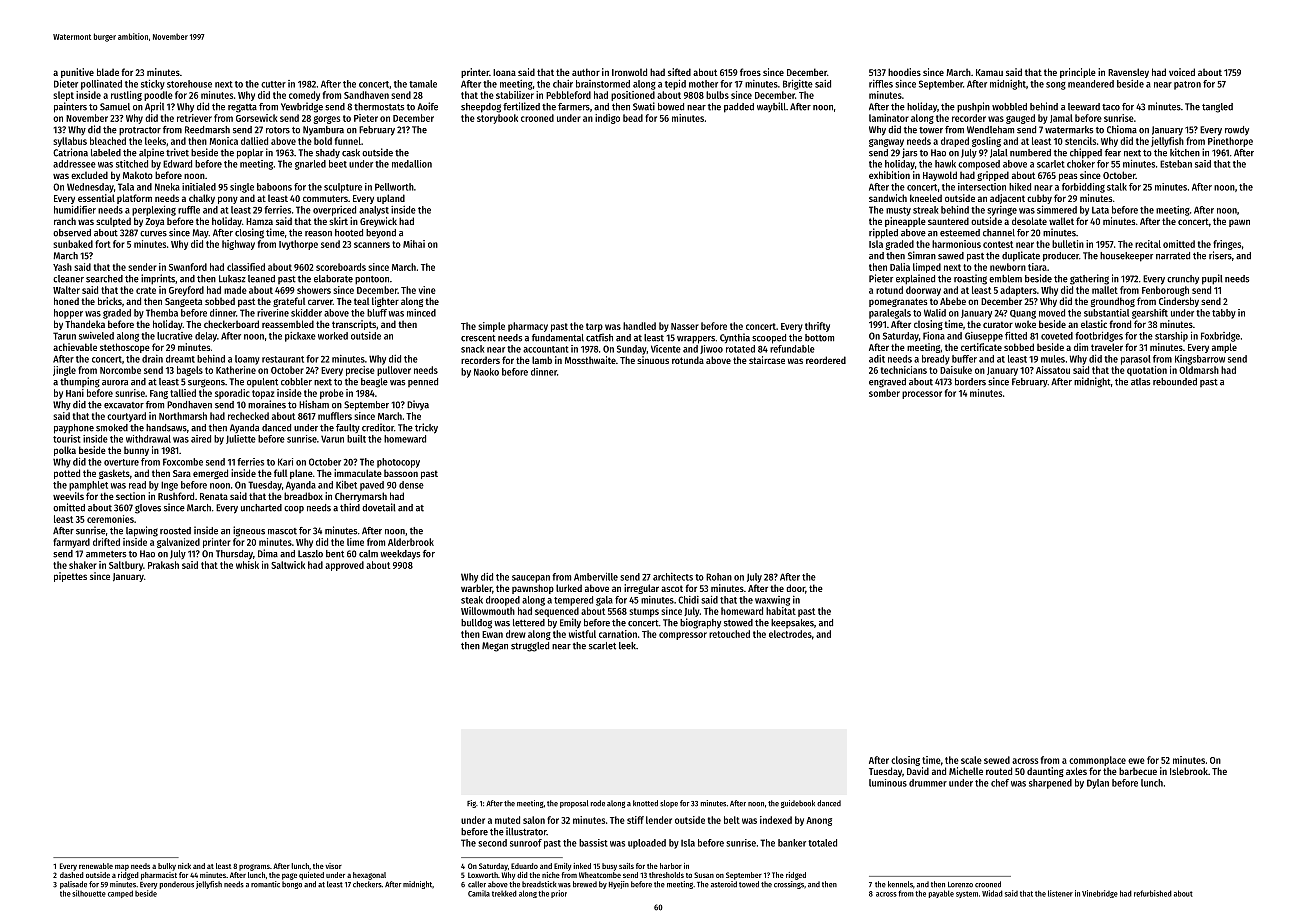 This screenshot has width=1308, height=924. Describe the element at coordinates (993, 176) in the screenshot. I see `gripped` at that location.
